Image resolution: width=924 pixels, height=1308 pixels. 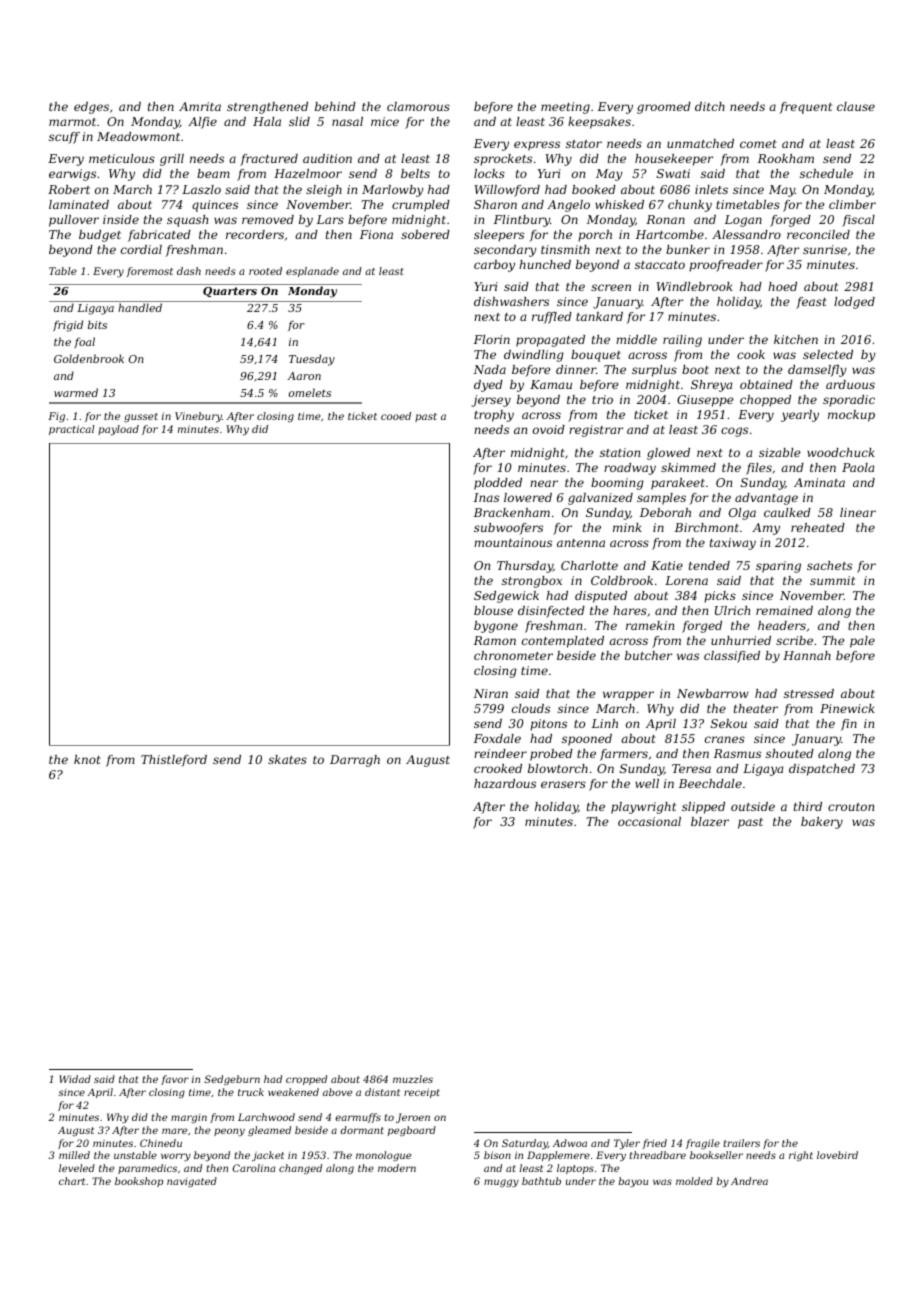 What do you see at coordinates (633, 1182) in the screenshot?
I see `bayou` at bounding box center [633, 1182].
